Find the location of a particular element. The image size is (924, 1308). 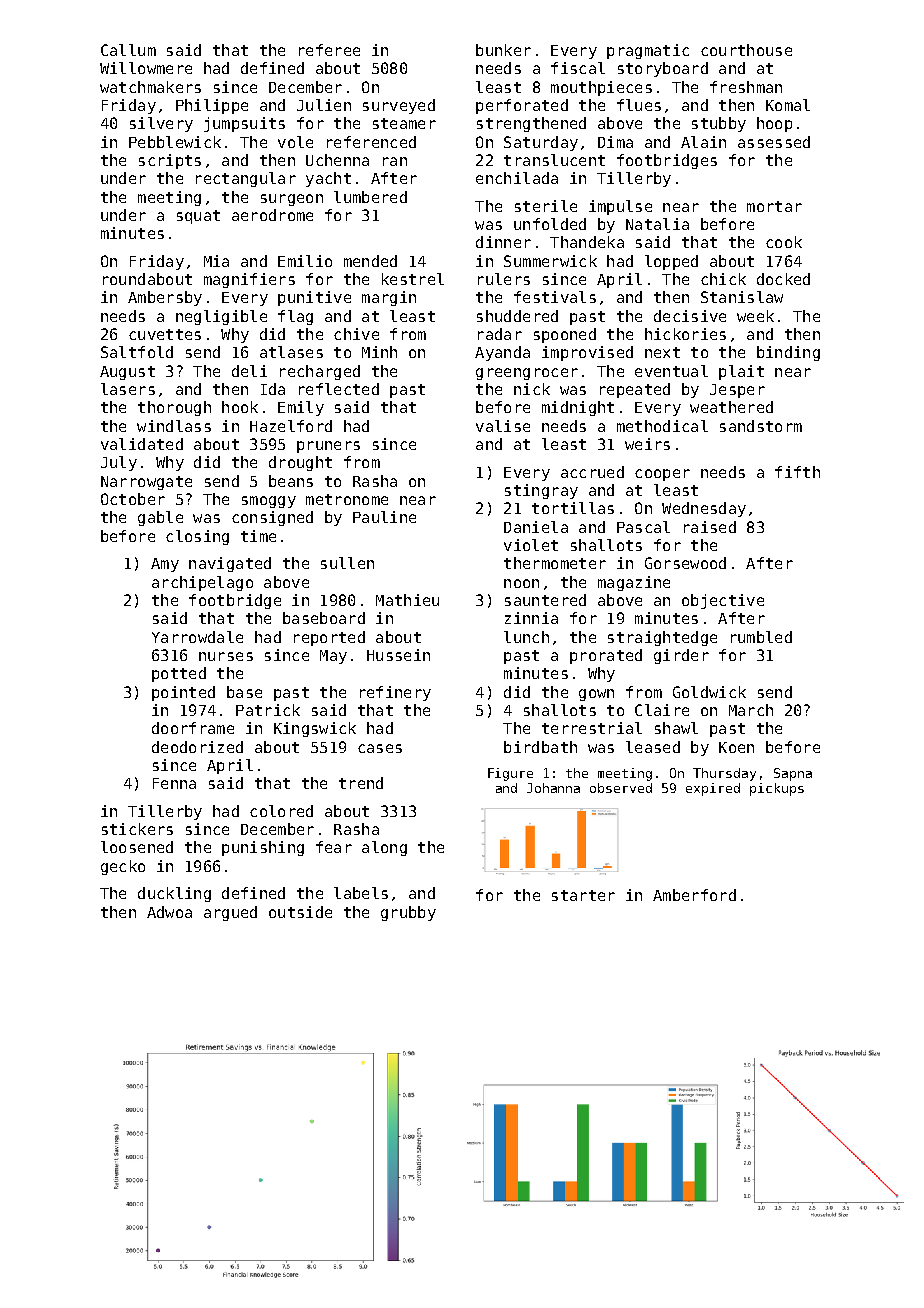

enchilada is located at coordinates (517, 178).
